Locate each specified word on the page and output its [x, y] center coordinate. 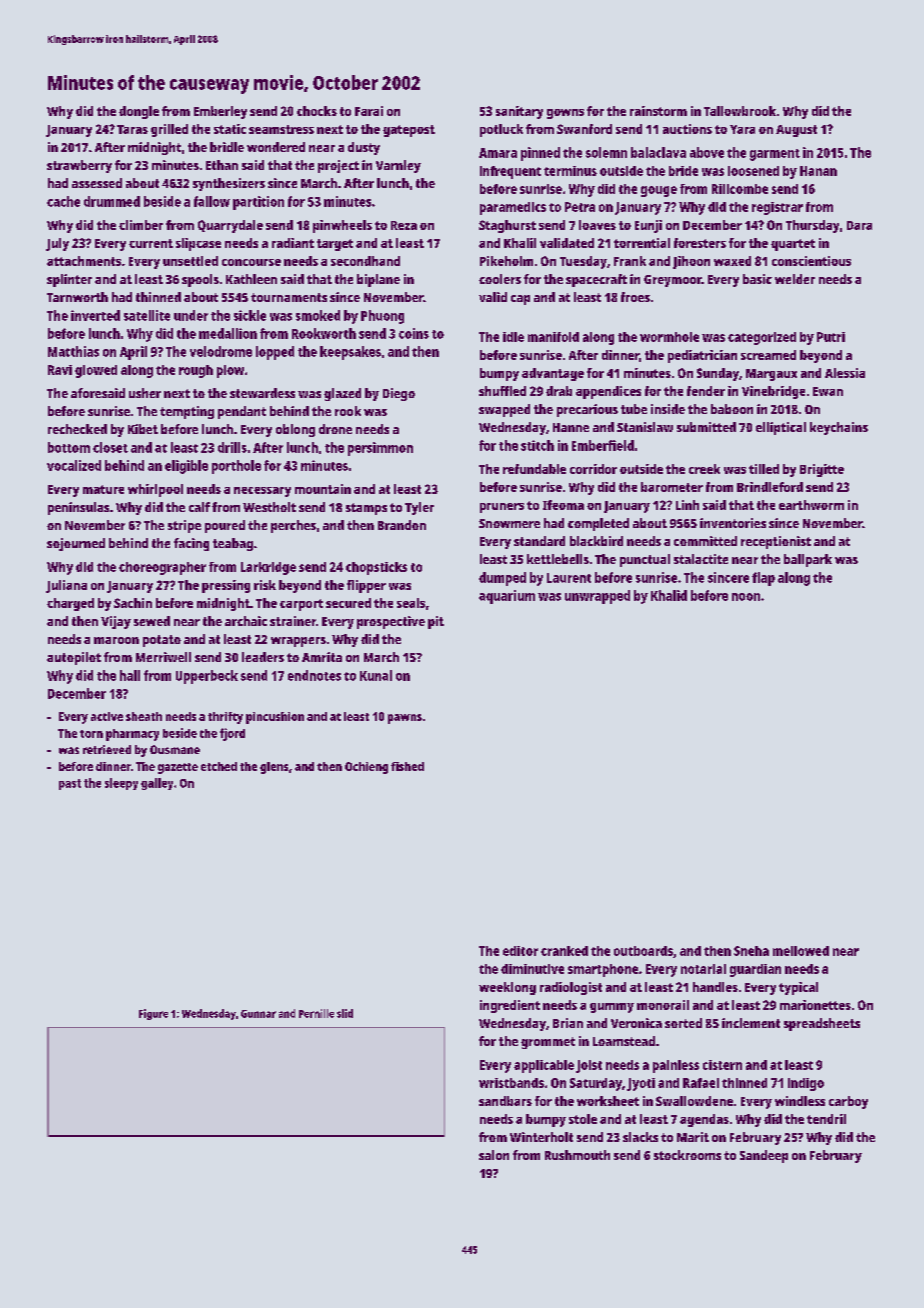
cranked [564, 951]
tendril [826, 1119]
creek [704, 469]
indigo [806, 1084]
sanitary [519, 112]
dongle [139, 112]
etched [219, 766]
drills [232, 447]
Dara [859, 225]
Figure [153, 1014]
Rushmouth [577, 1155]
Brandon [402, 525]
